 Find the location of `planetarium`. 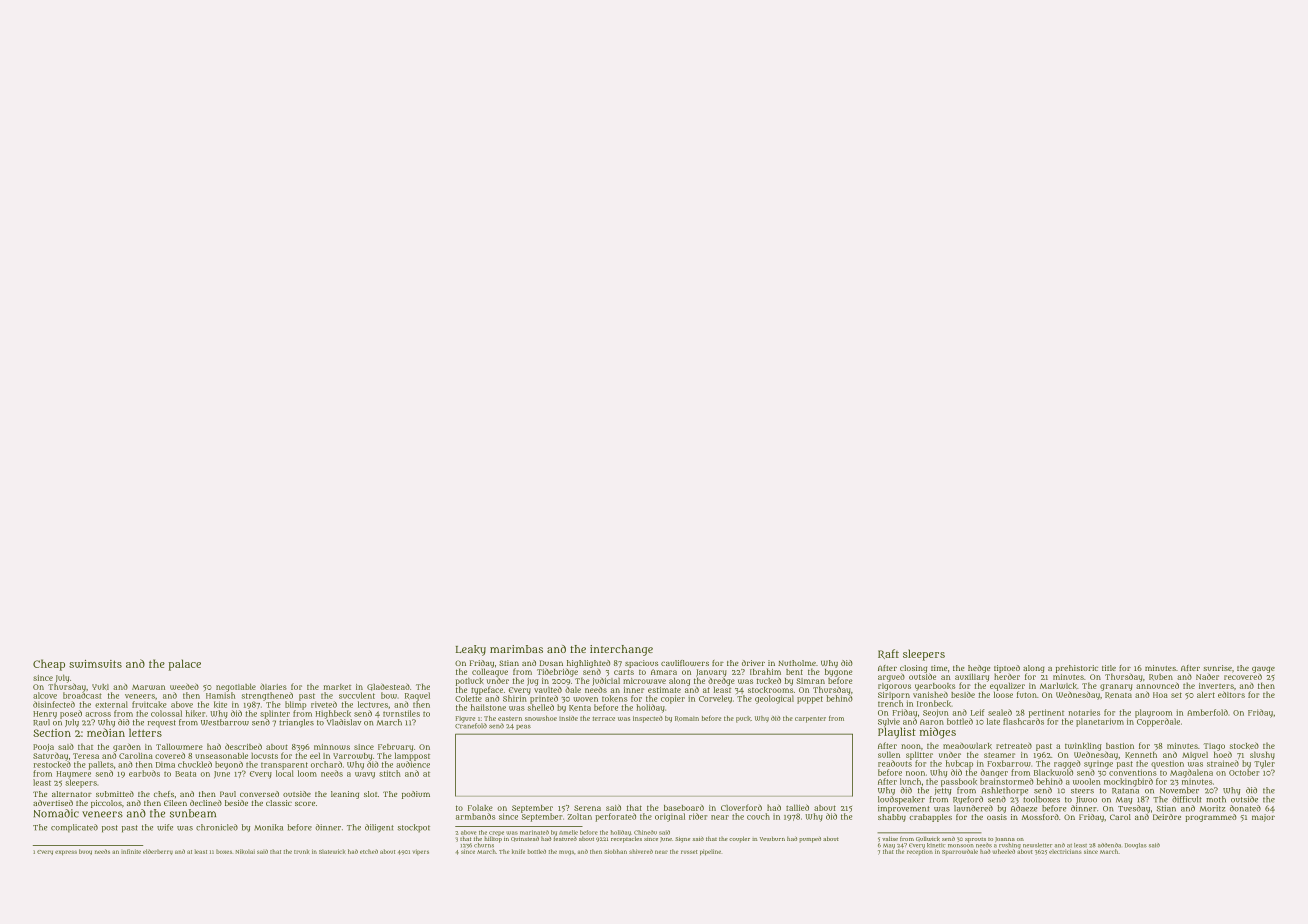

planetarium is located at coordinates (1100, 722).
